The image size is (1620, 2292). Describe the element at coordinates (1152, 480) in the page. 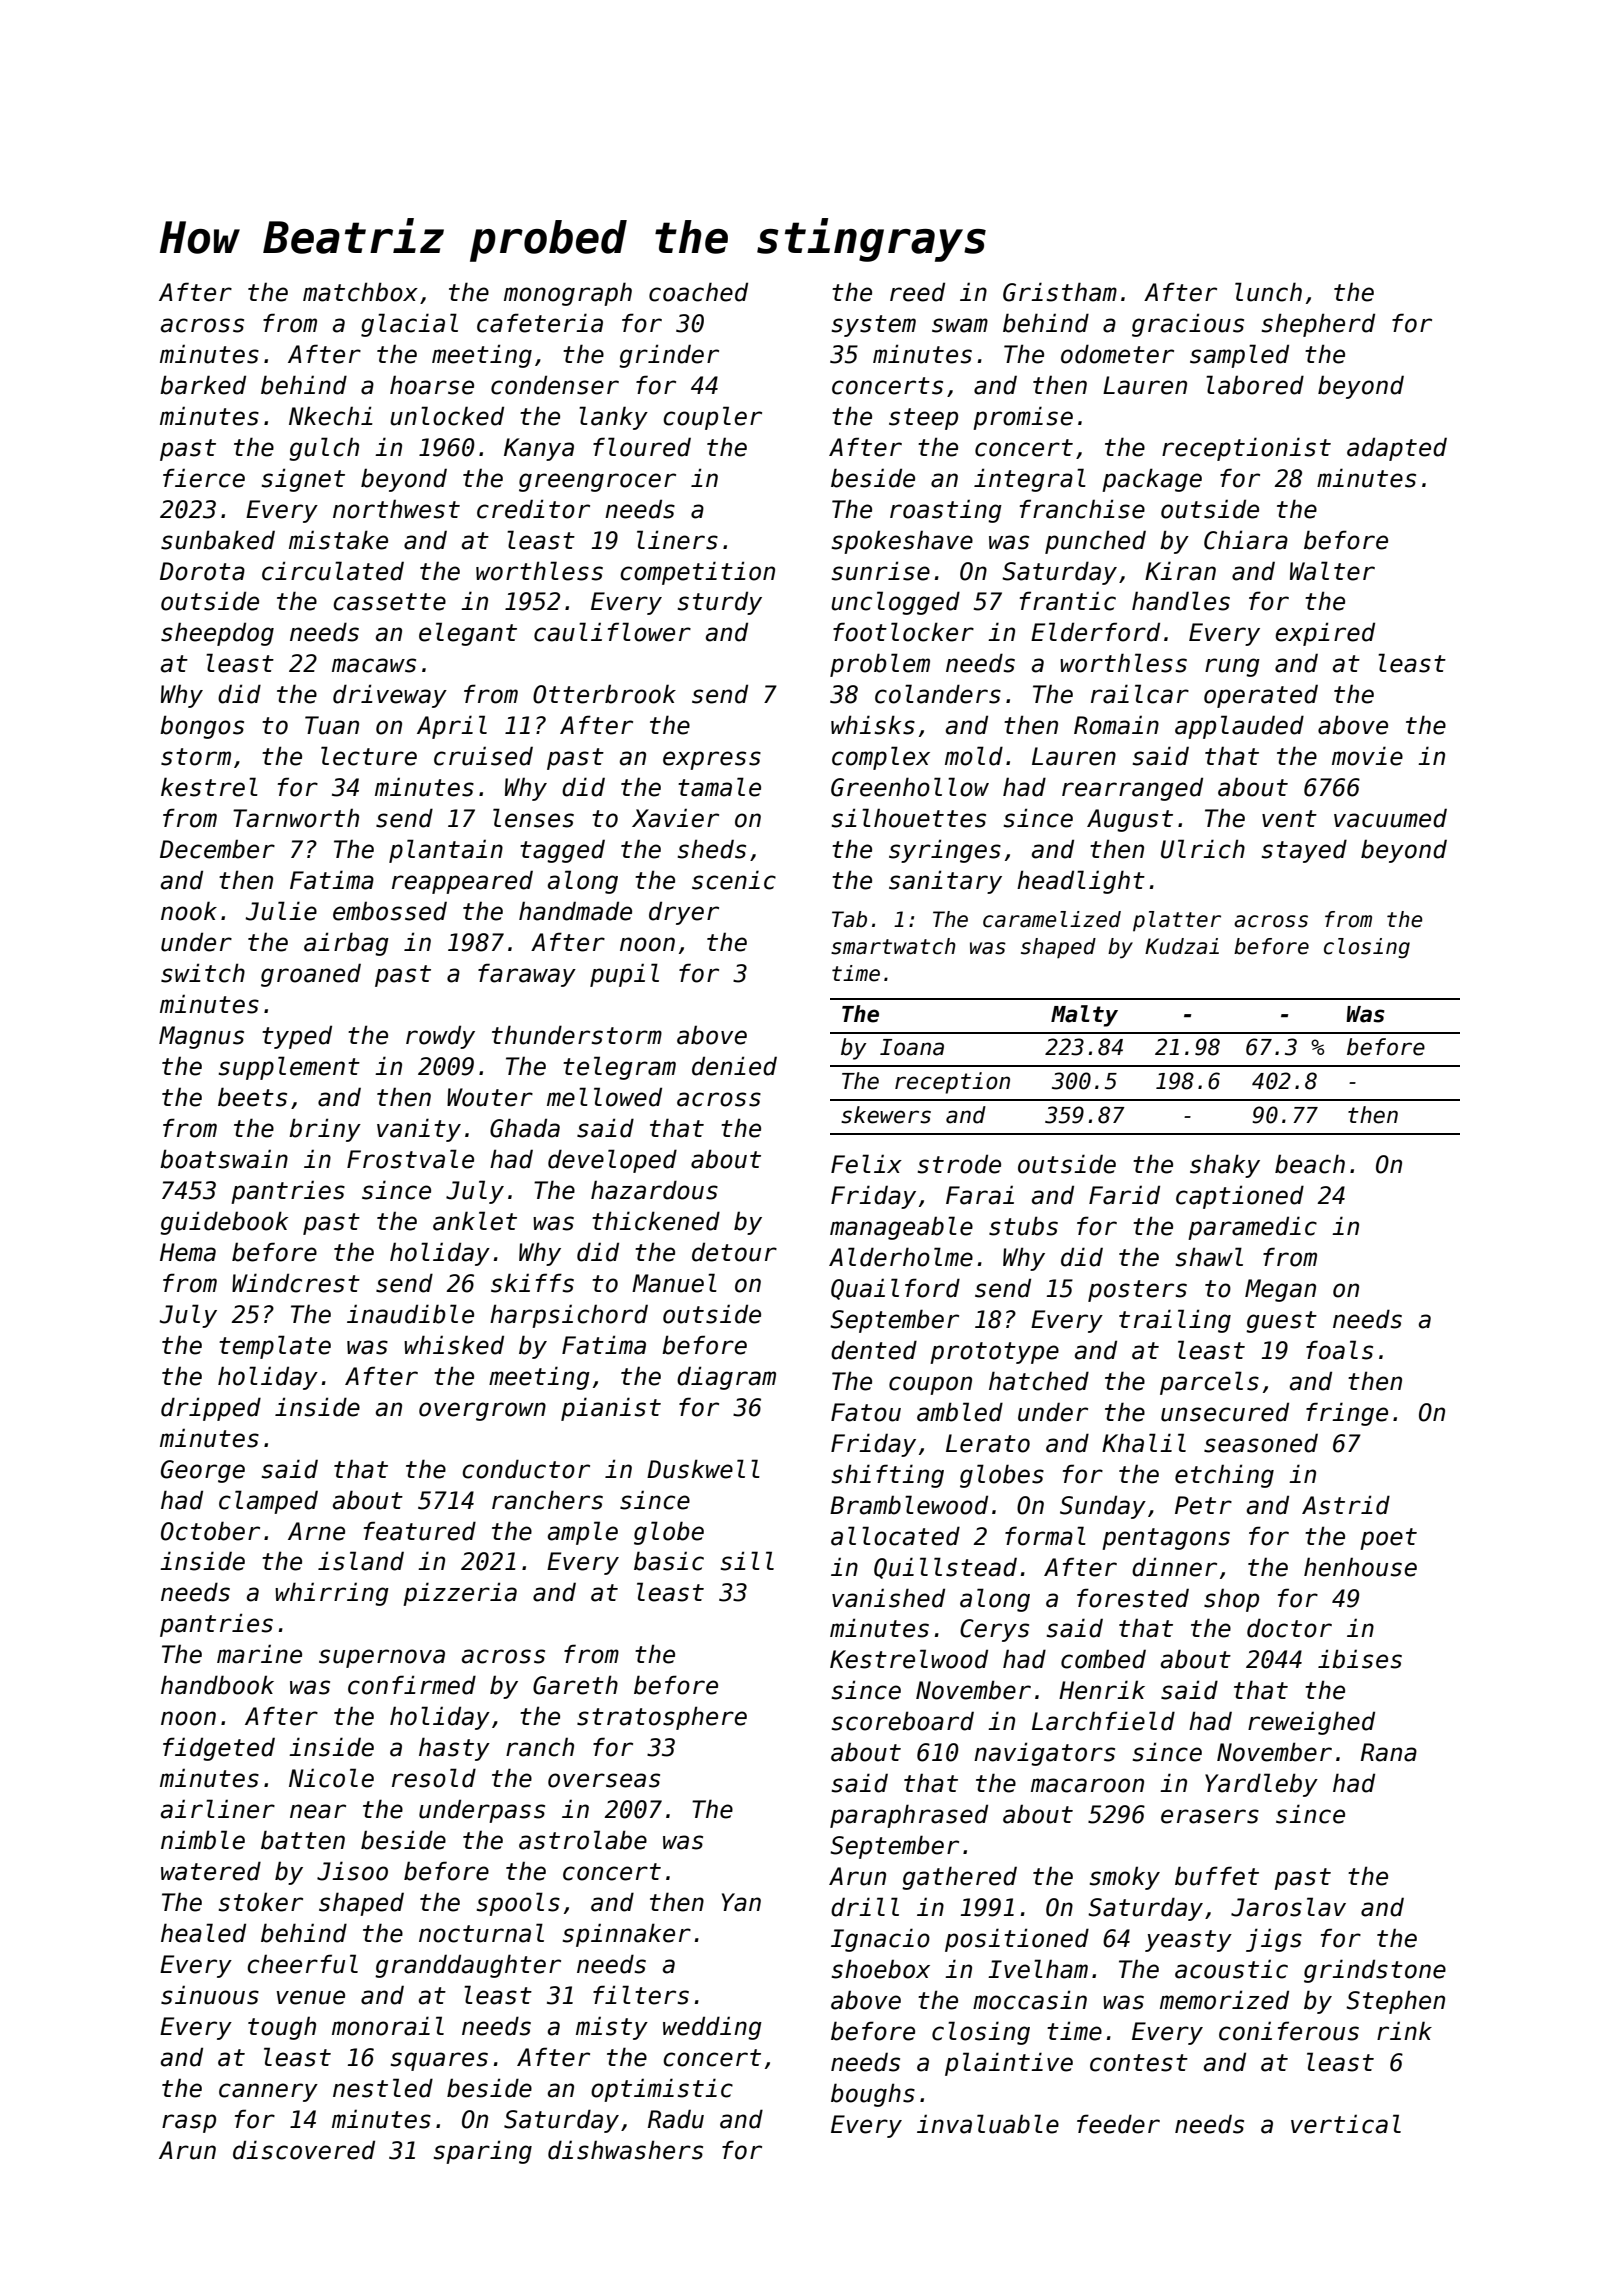

I see `package` at that location.
